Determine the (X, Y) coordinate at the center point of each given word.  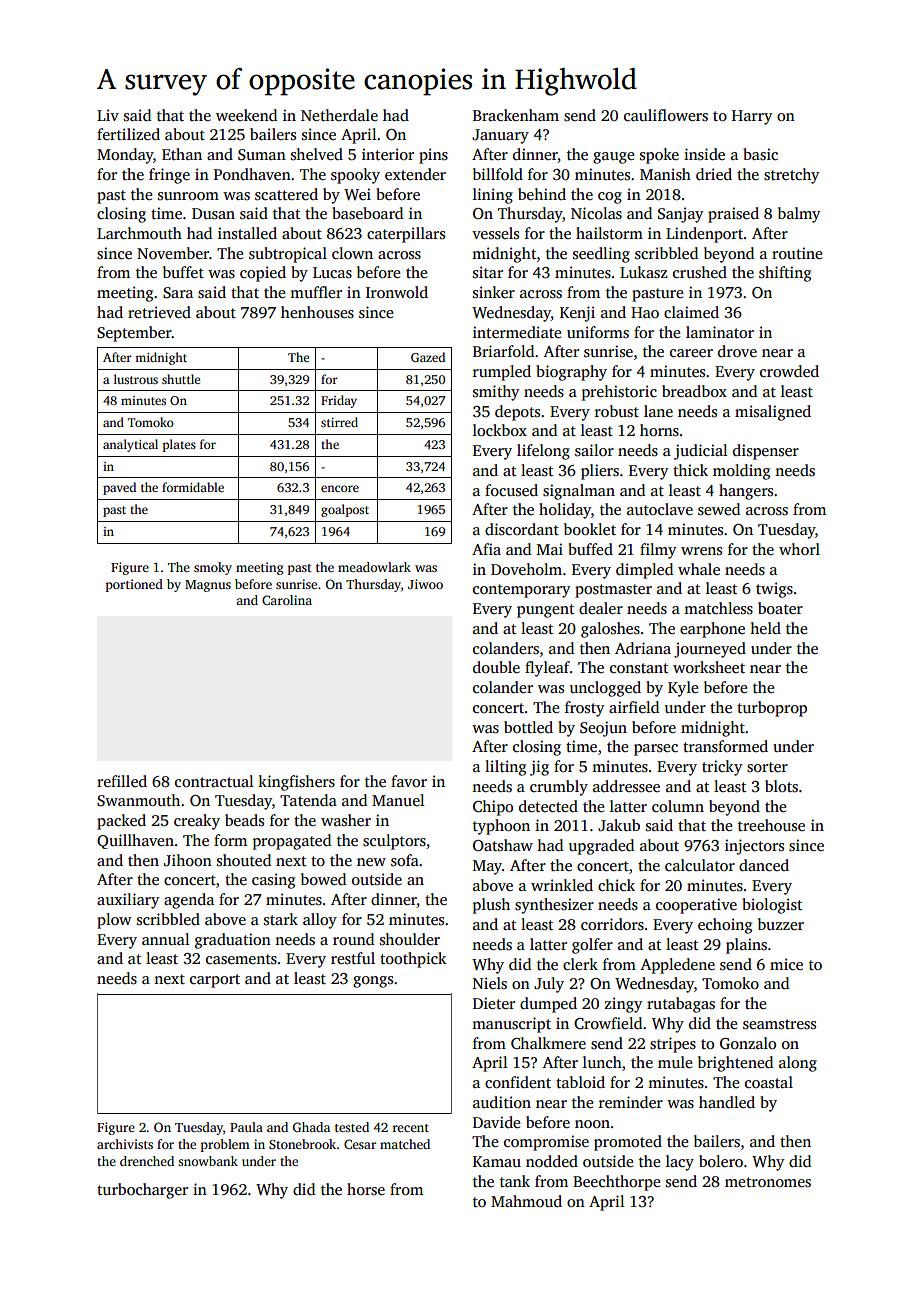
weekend (246, 115)
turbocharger (142, 1191)
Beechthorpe (616, 1183)
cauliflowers (666, 115)
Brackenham (516, 115)
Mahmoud (526, 1201)
